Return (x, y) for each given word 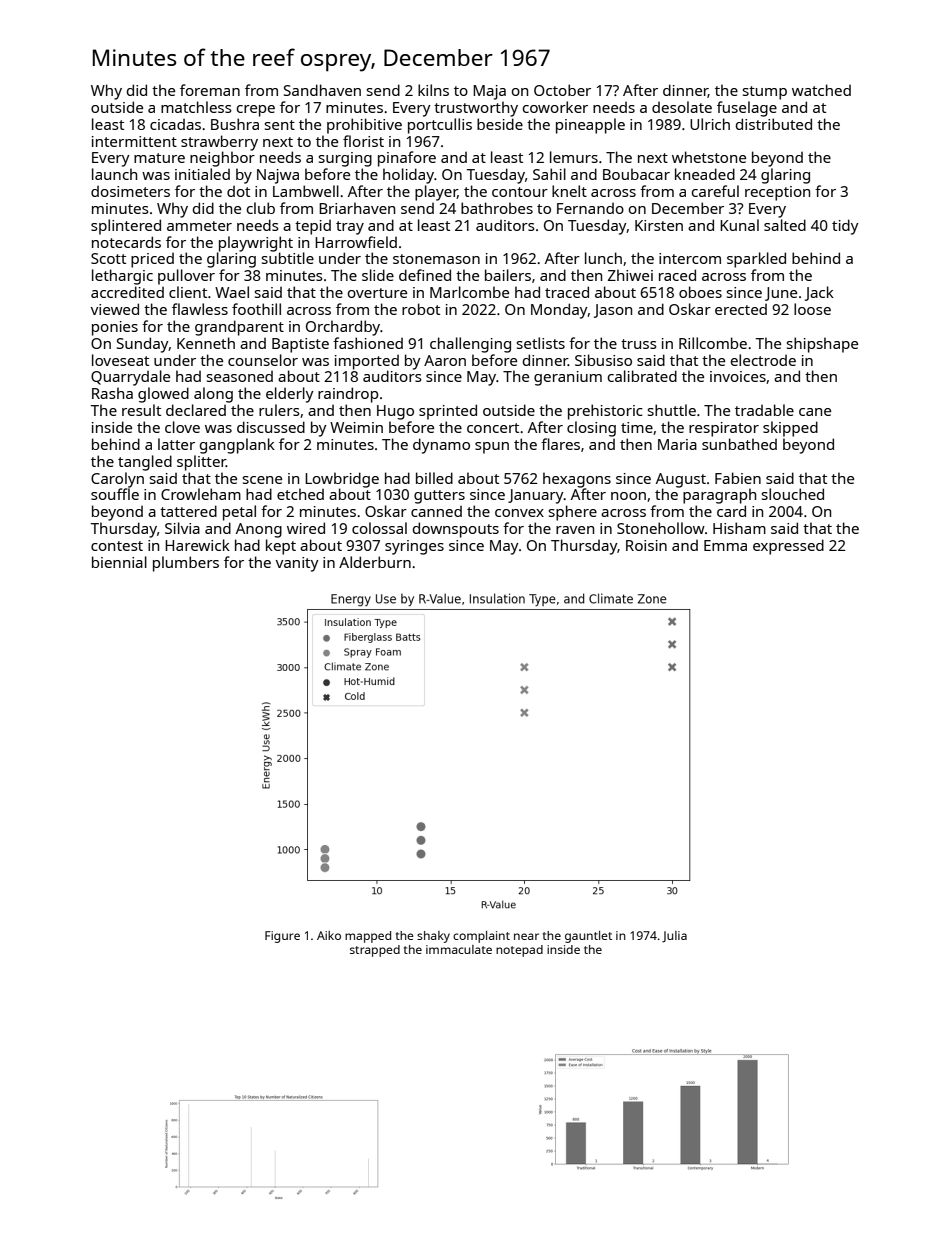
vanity (297, 564)
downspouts (456, 530)
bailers (508, 275)
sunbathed (739, 444)
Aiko (329, 935)
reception (777, 193)
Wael (232, 292)
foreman (210, 90)
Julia (674, 937)
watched (821, 90)
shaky (433, 937)
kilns (433, 90)
